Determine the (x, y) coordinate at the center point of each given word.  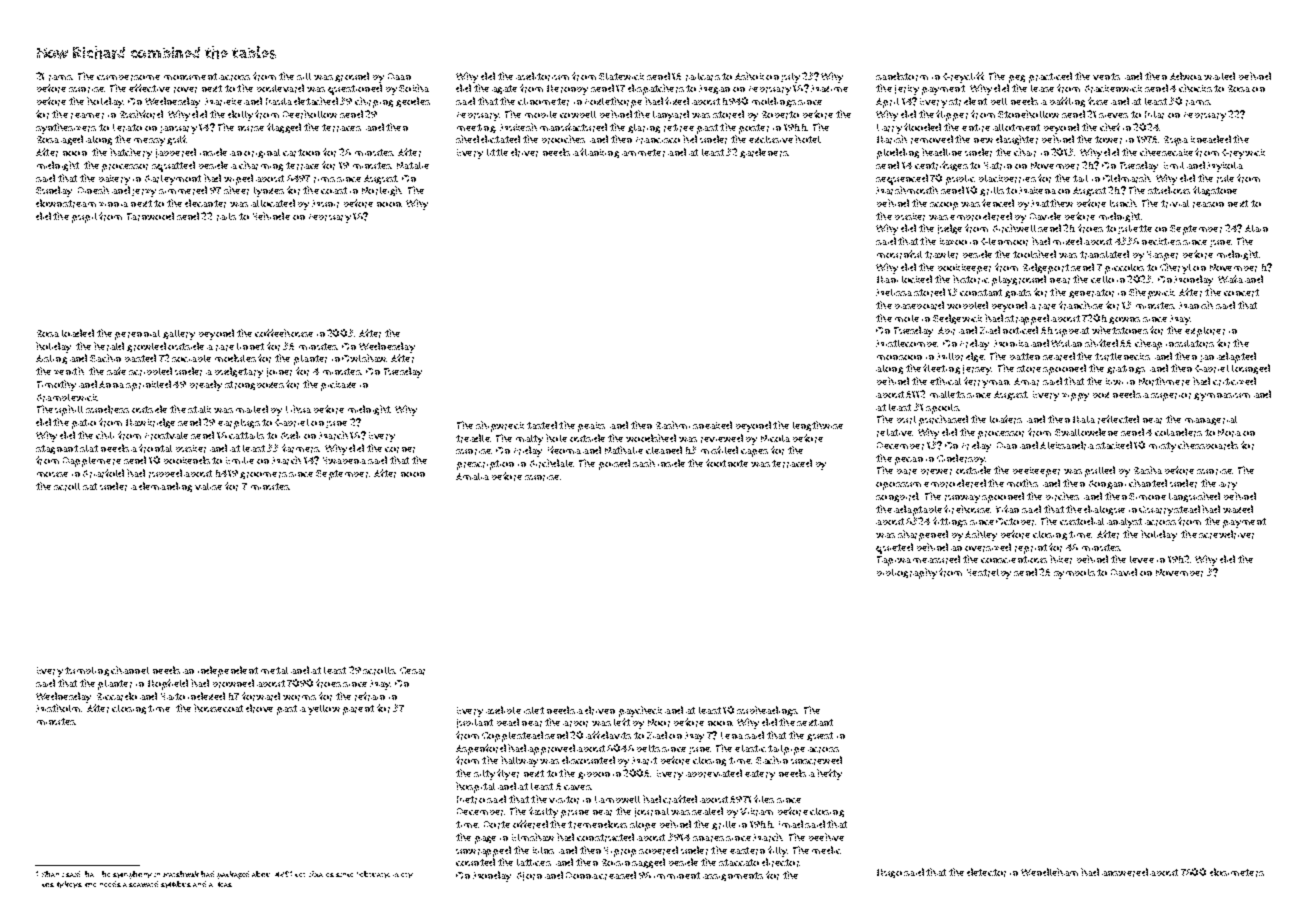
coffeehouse (284, 333)
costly (53, 885)
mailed (252, 409)
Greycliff (963, 77)
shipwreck (500, 426)
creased (617, 875)
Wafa (1230, 279)
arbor (575, 724)
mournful (899, 254)
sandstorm (902, 76)
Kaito (173, 696)
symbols (1074, 574)
